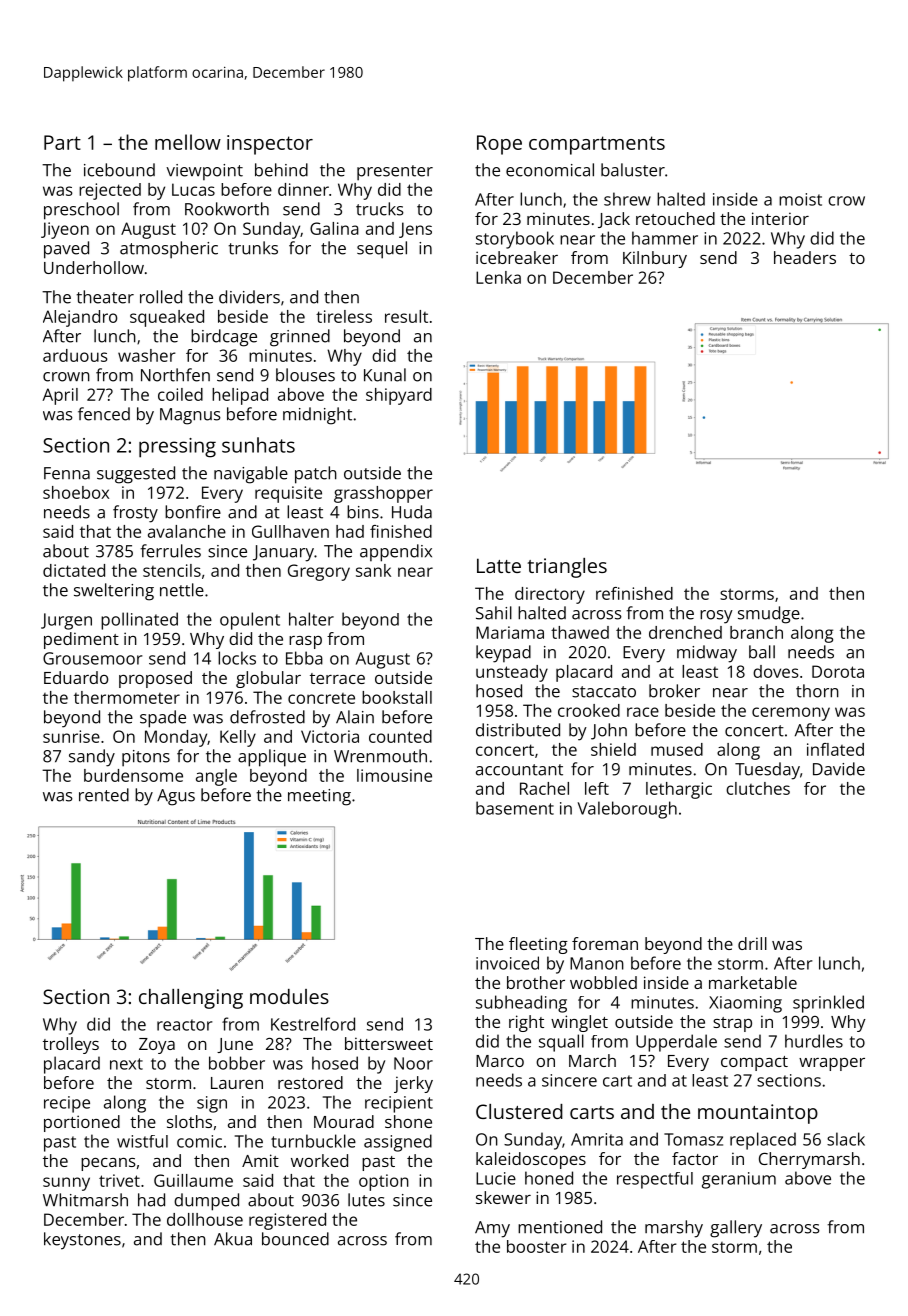 This screenshot has width=908, height=1316. What do you see at coordinates (188, 142) in the screenshot?
I see `mellow` at bounding box center [188, 142].
